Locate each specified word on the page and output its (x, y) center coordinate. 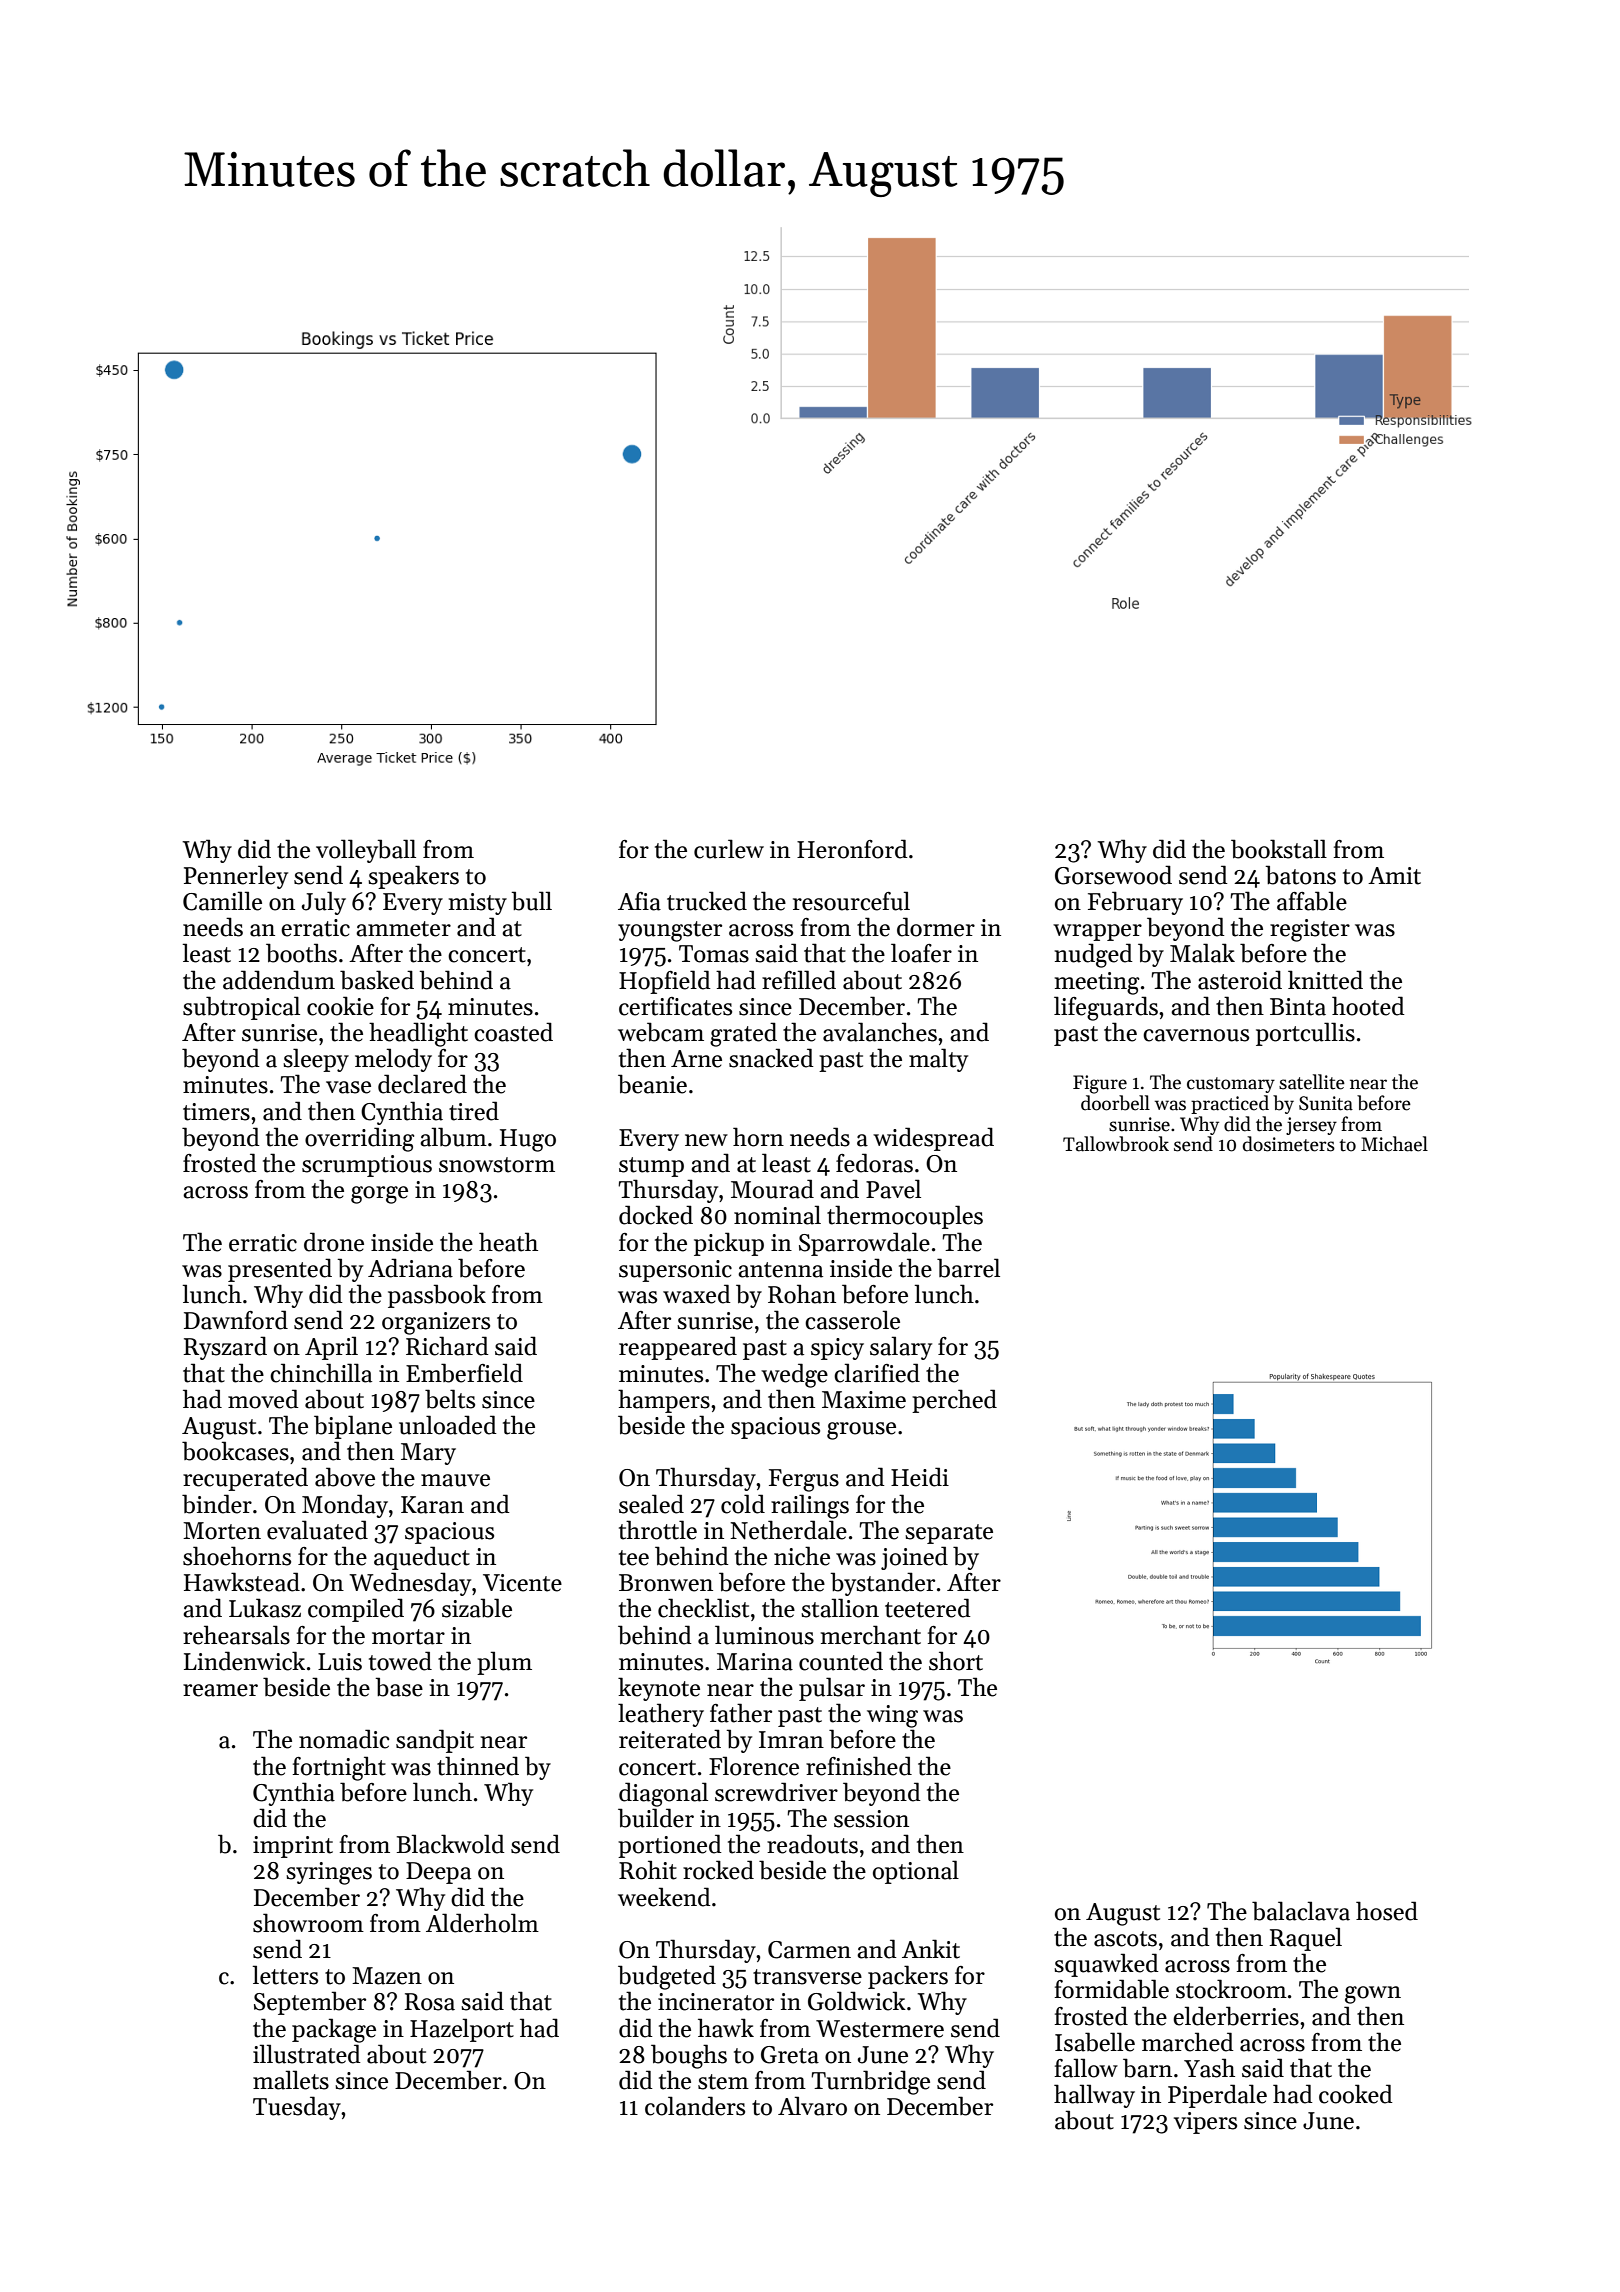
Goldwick (857, 2001)
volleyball (366, 851)
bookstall (1279, 849)
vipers (1205, 2123)
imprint (293, 1847)
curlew (729, 849)
